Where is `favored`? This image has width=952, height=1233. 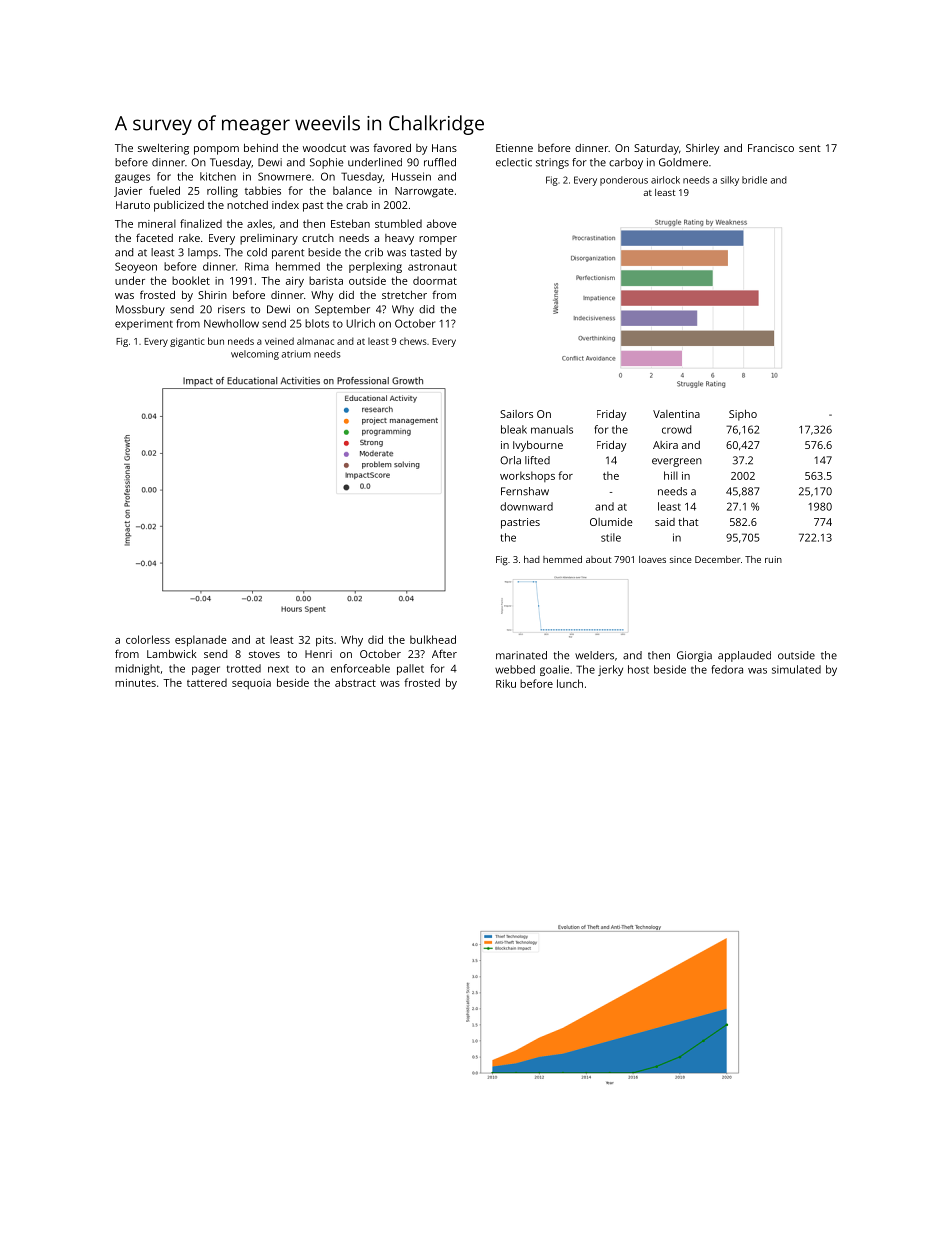
favored is located at coordinates (392, 147).
